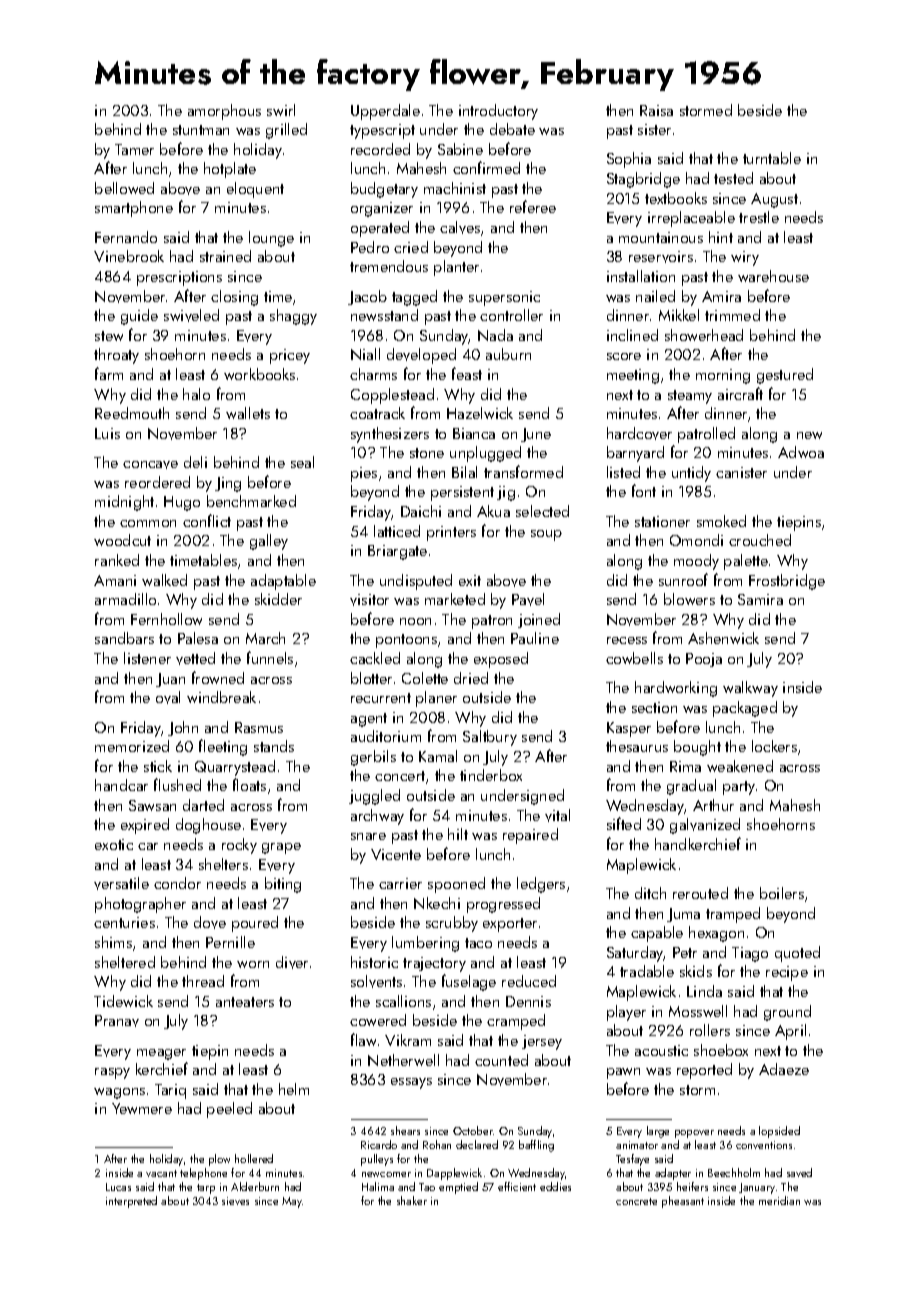 The width and height of the screenshot is (924, 1308). Describe the element at coordinates (626, 1013) in the screenshot. I see `player` at that location.
